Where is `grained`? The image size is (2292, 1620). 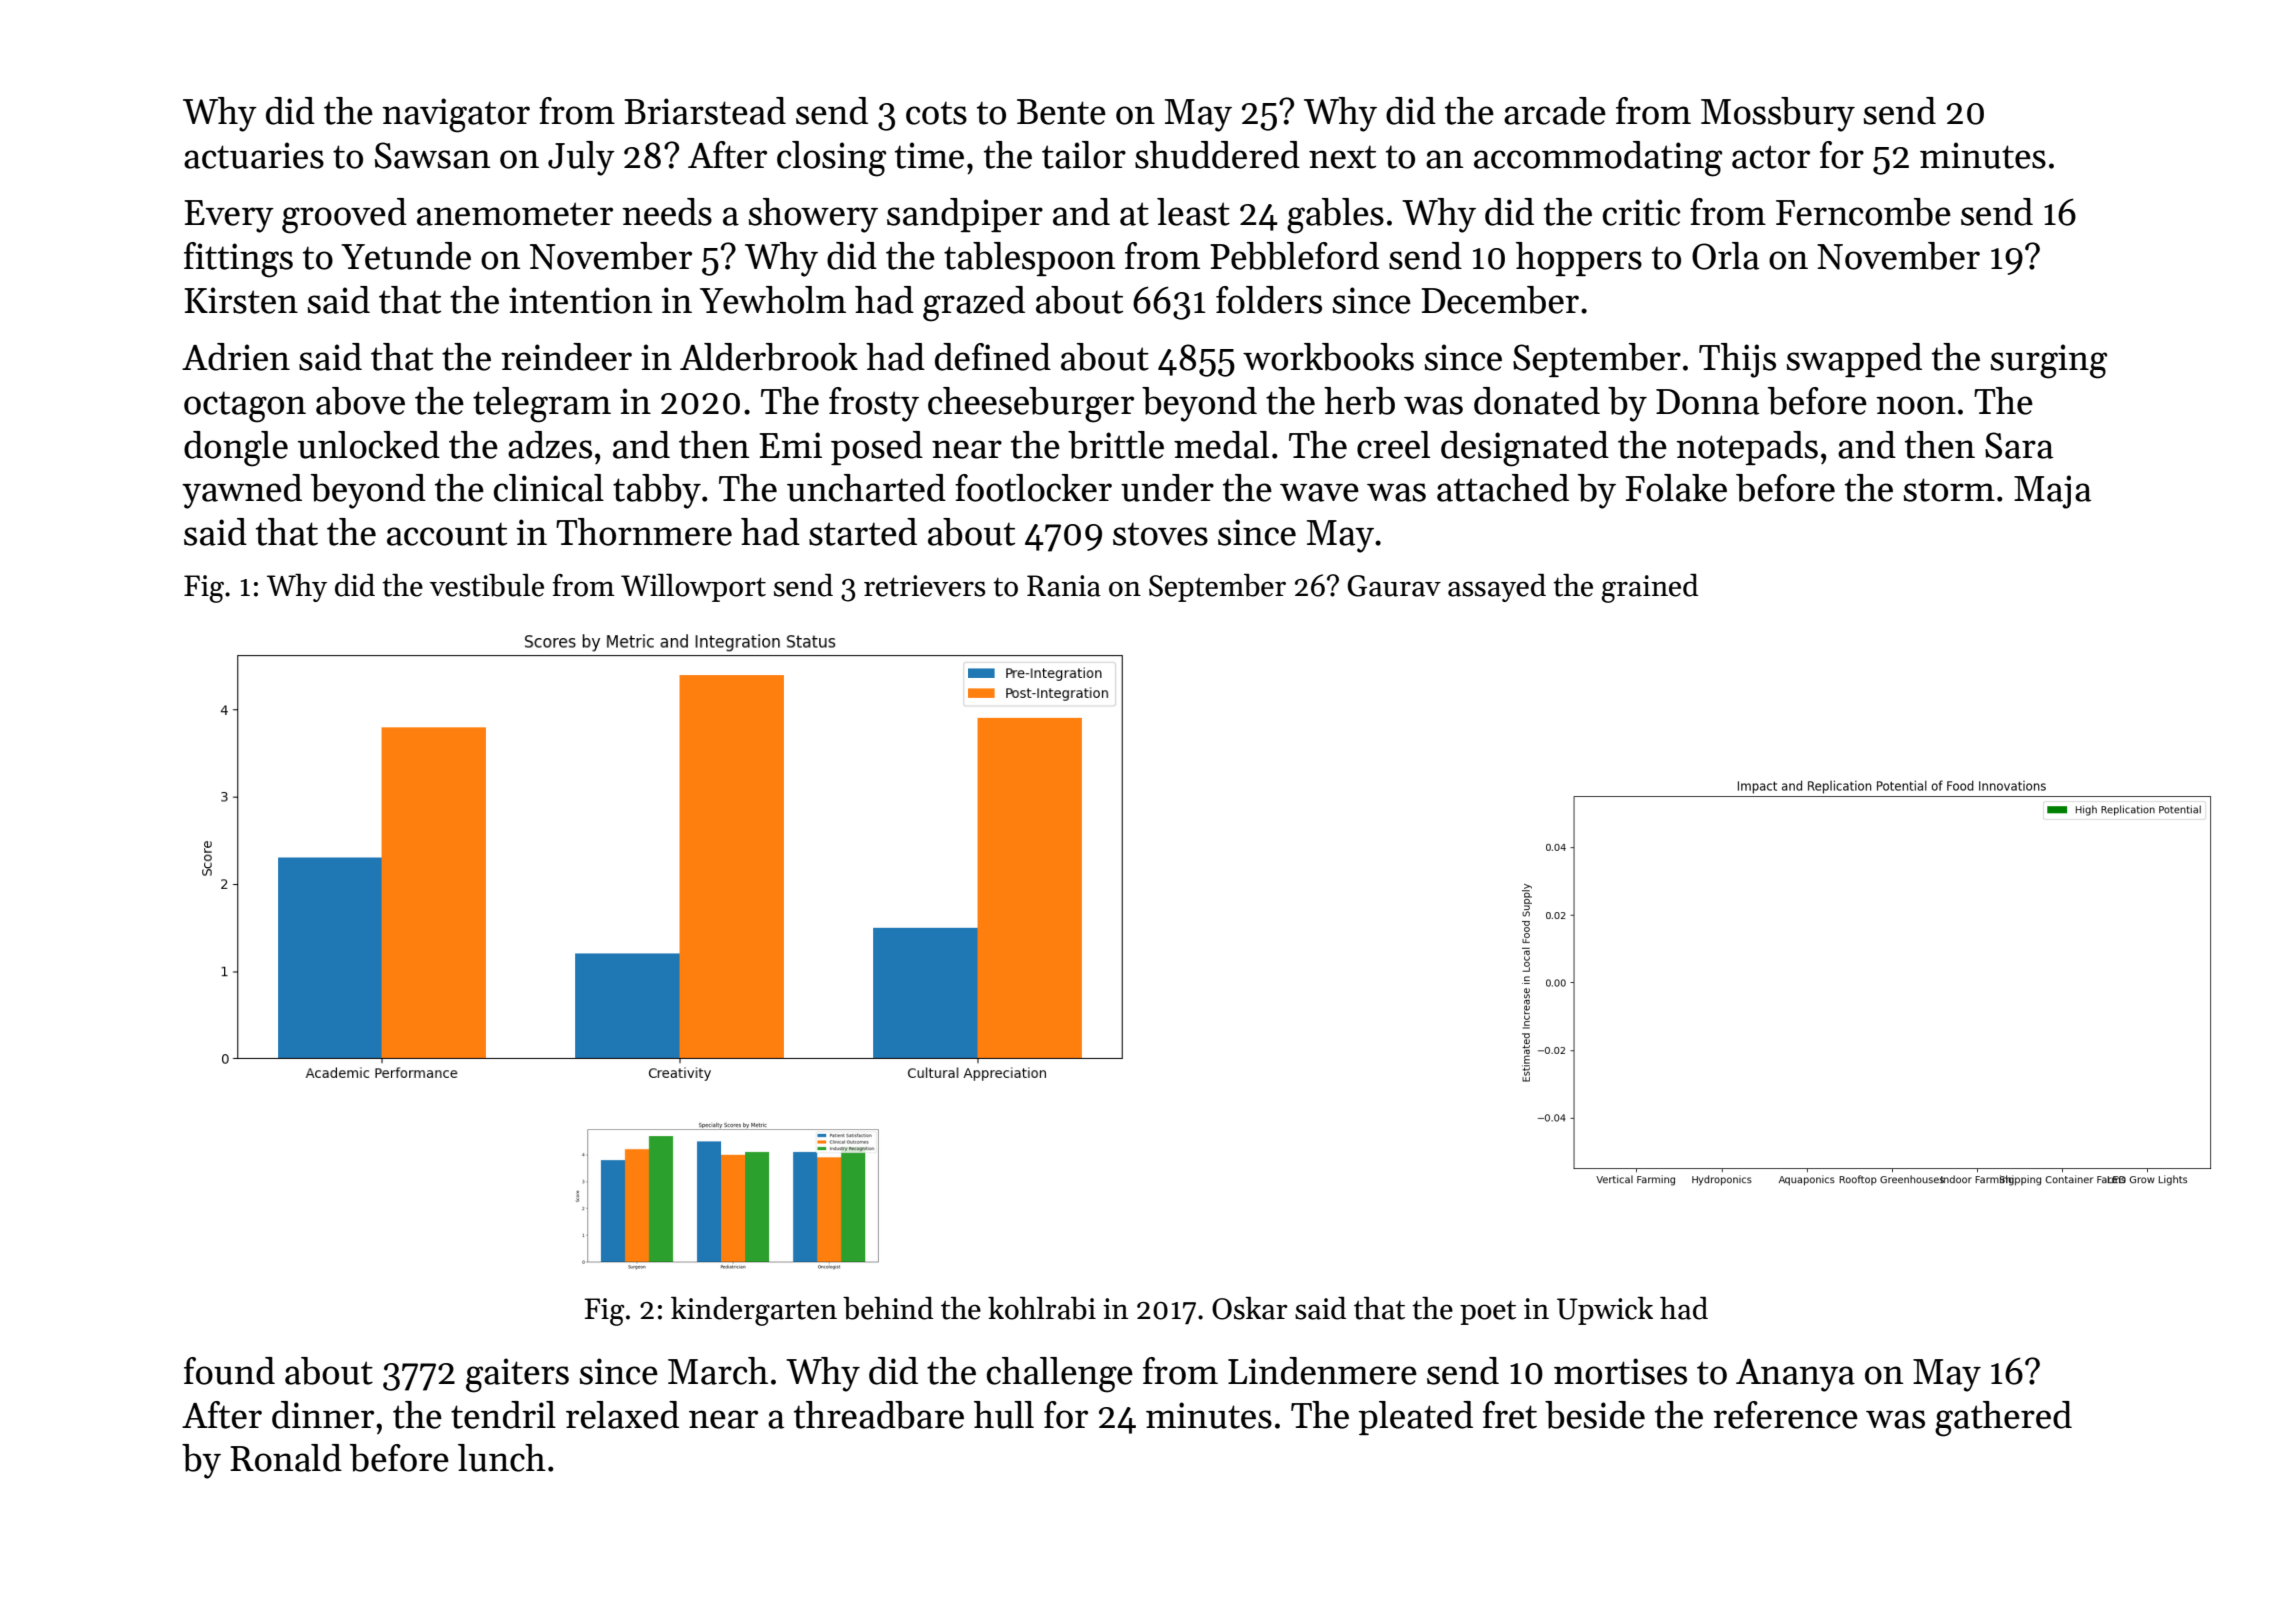
grained is located at coordinates (1649, 588).
